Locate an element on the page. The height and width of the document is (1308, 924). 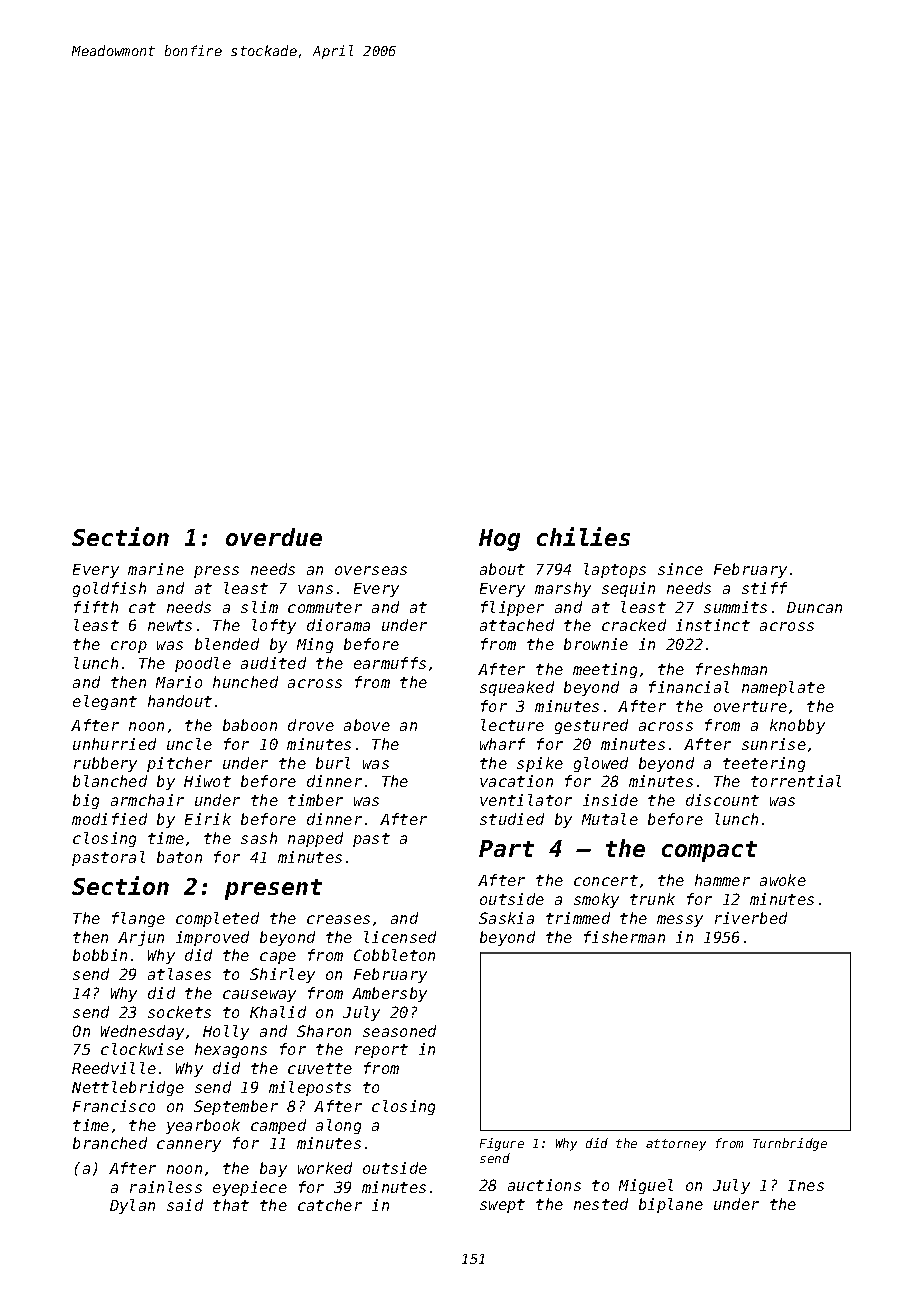
marine is located at coordinates (156, 569).
